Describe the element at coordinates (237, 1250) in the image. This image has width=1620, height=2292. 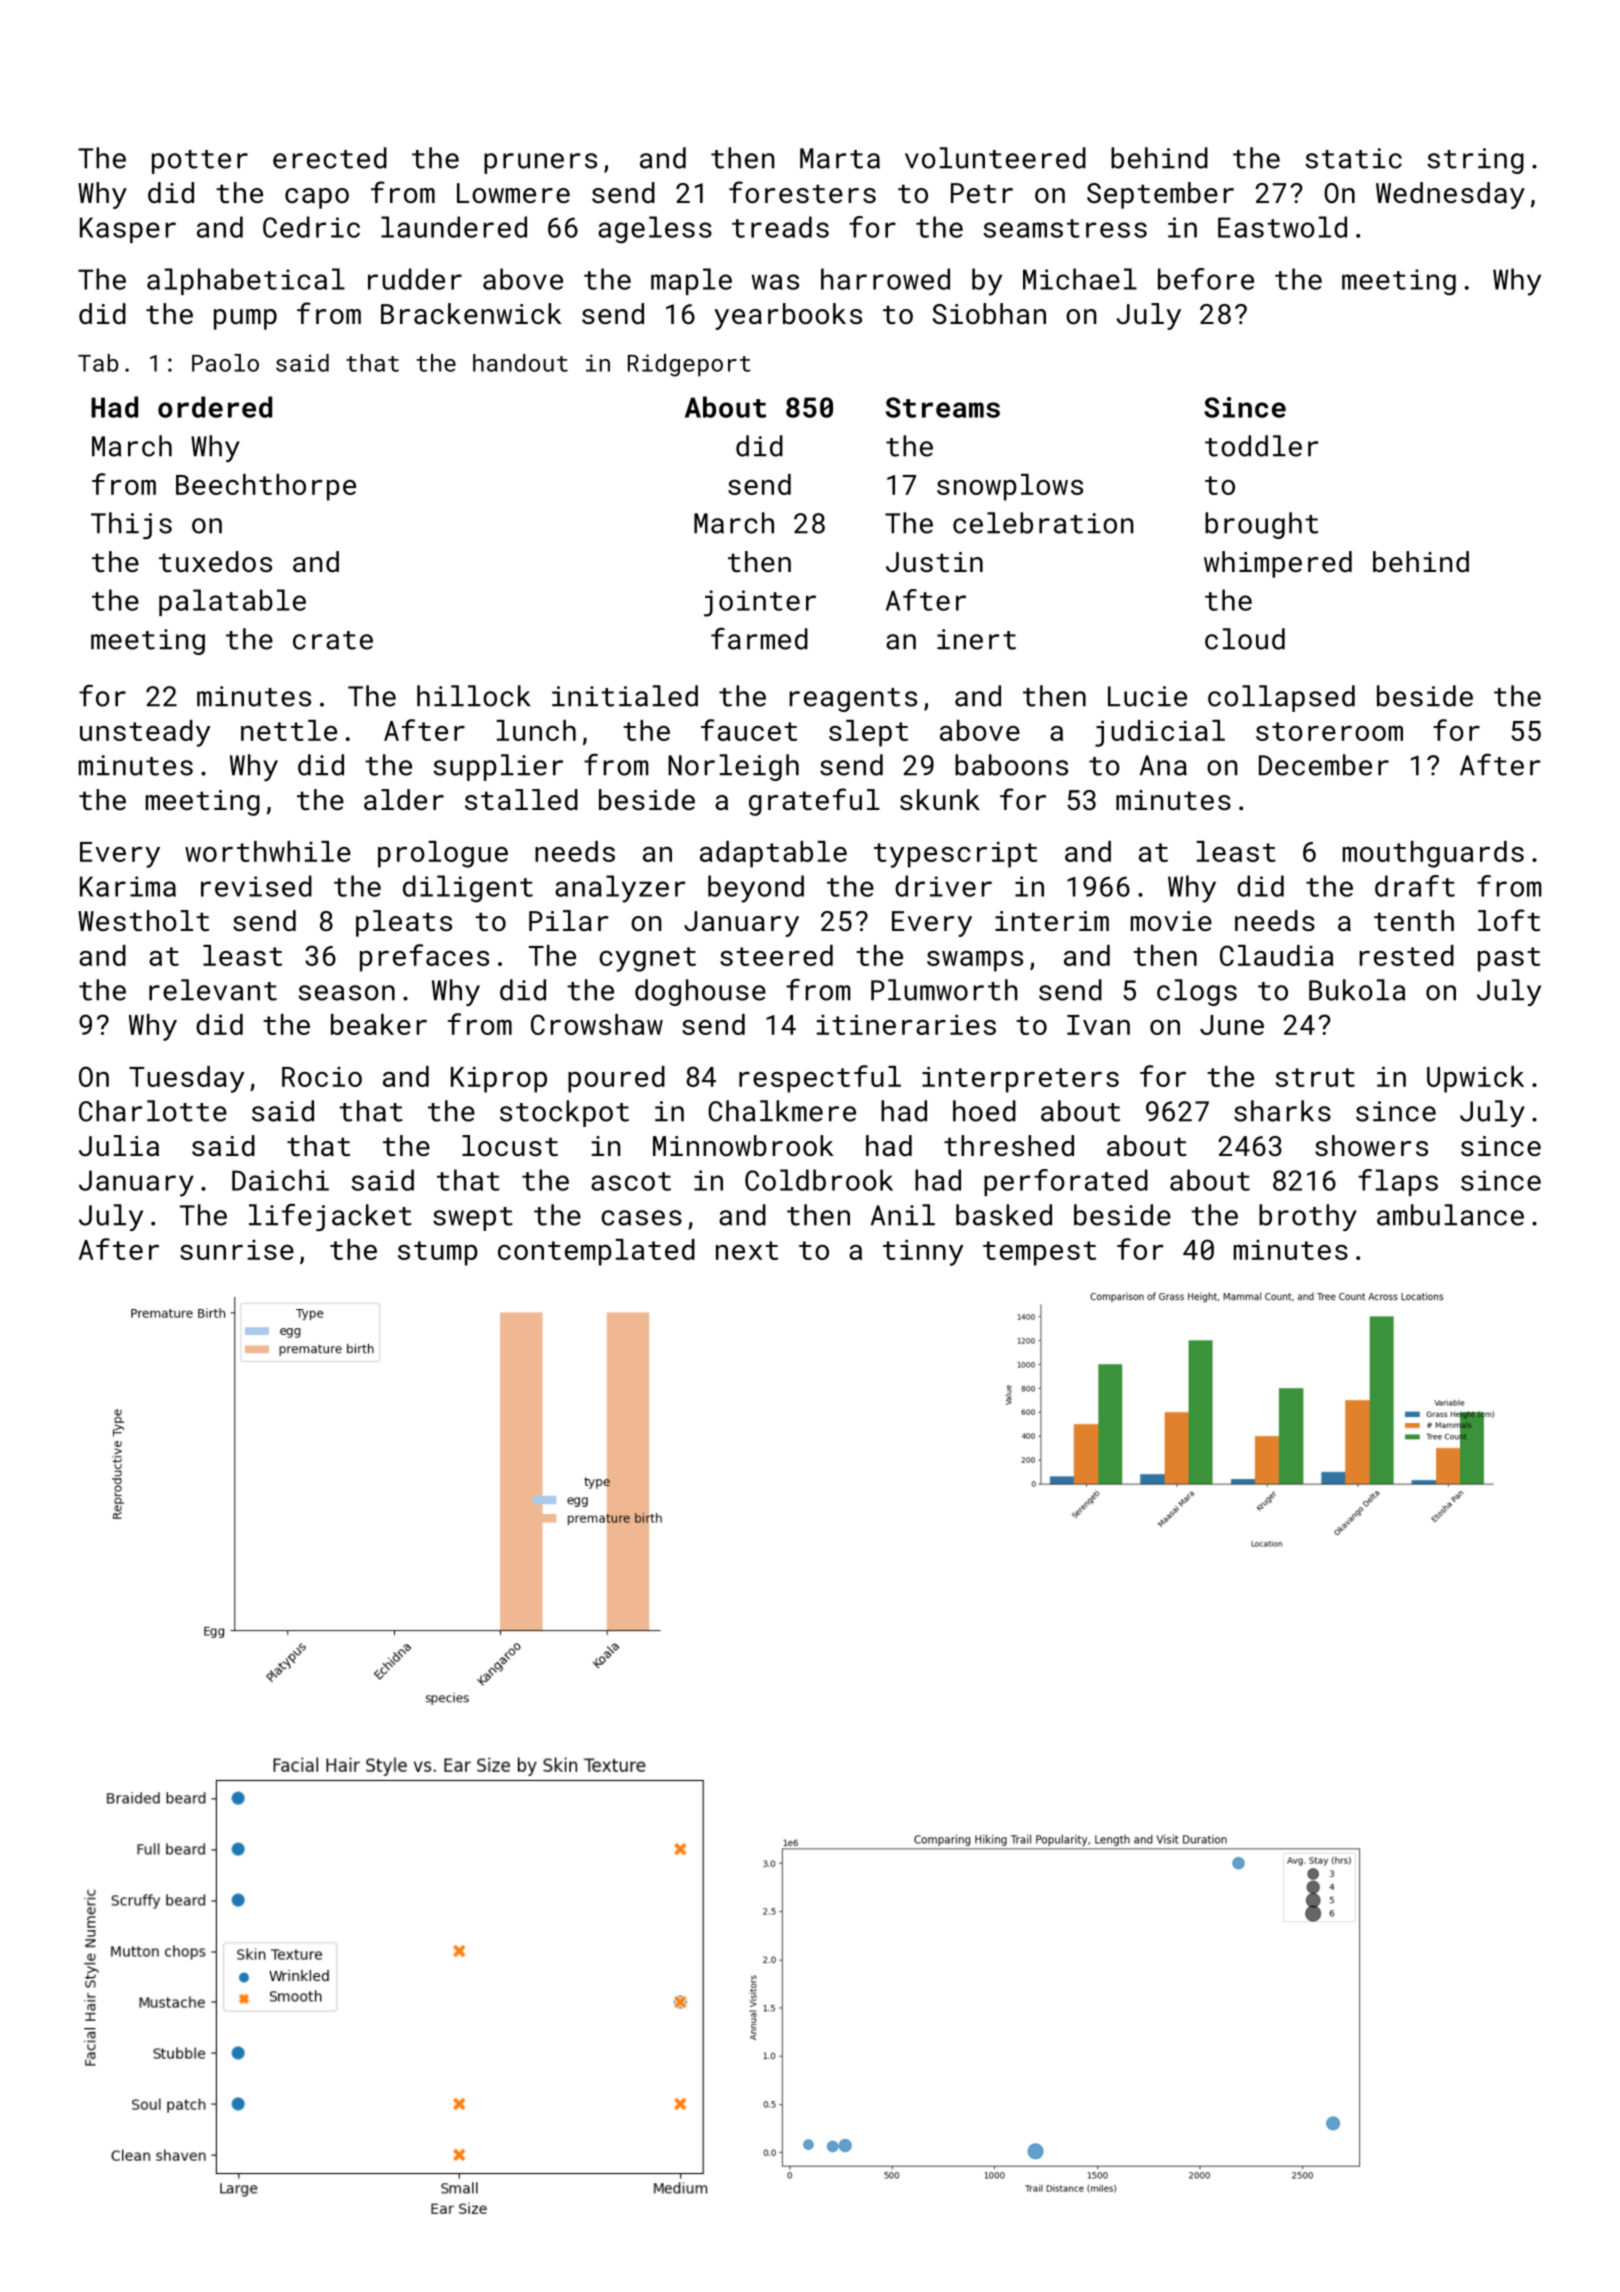
I see `sunrise` at that location.
